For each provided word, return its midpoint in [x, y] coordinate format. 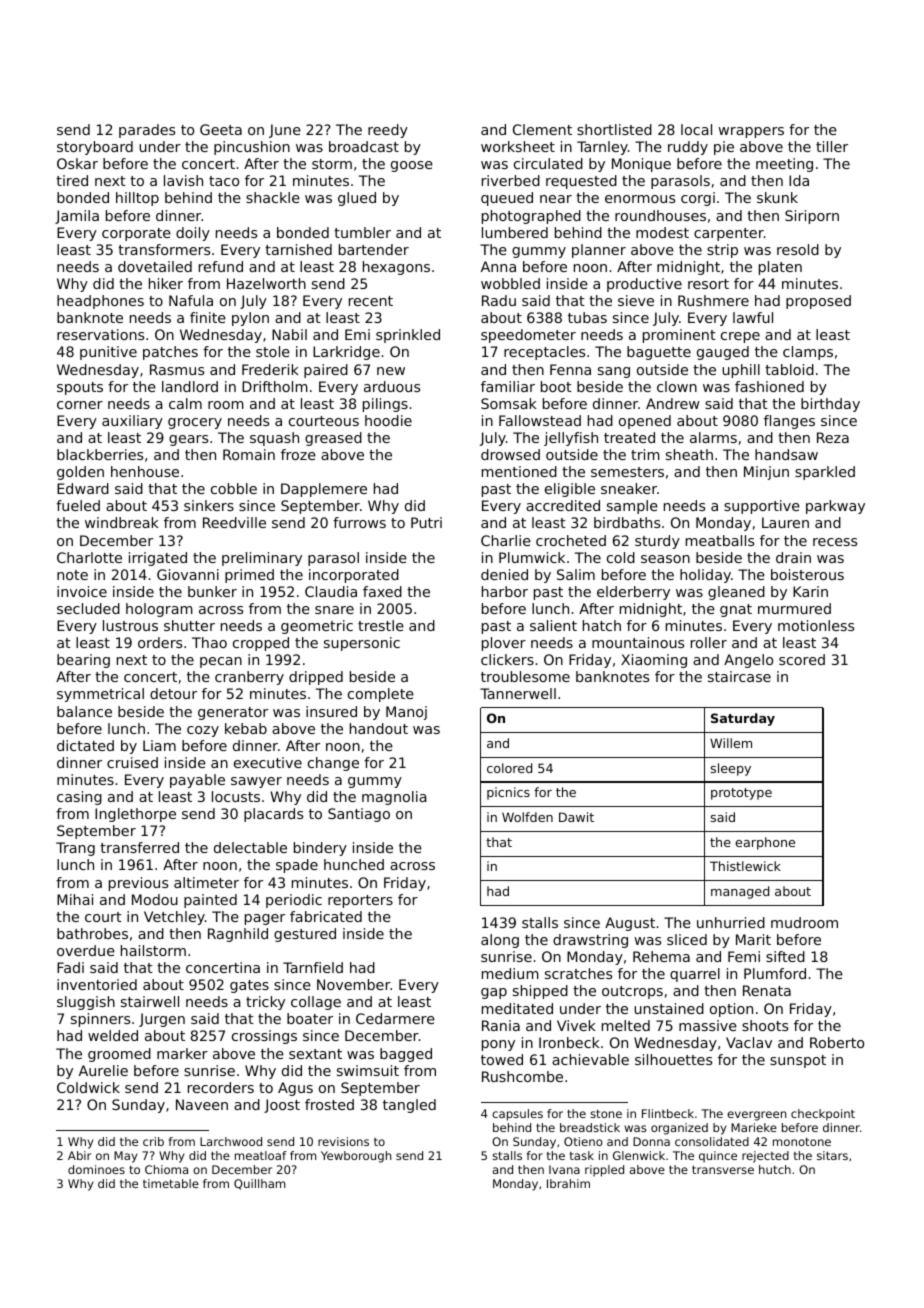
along [500, 941]
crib [153, 1141]
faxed [382, 591]
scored [802, 659]
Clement [542, 129]
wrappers [751, 132]
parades [147, 131]
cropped [261, 644]
